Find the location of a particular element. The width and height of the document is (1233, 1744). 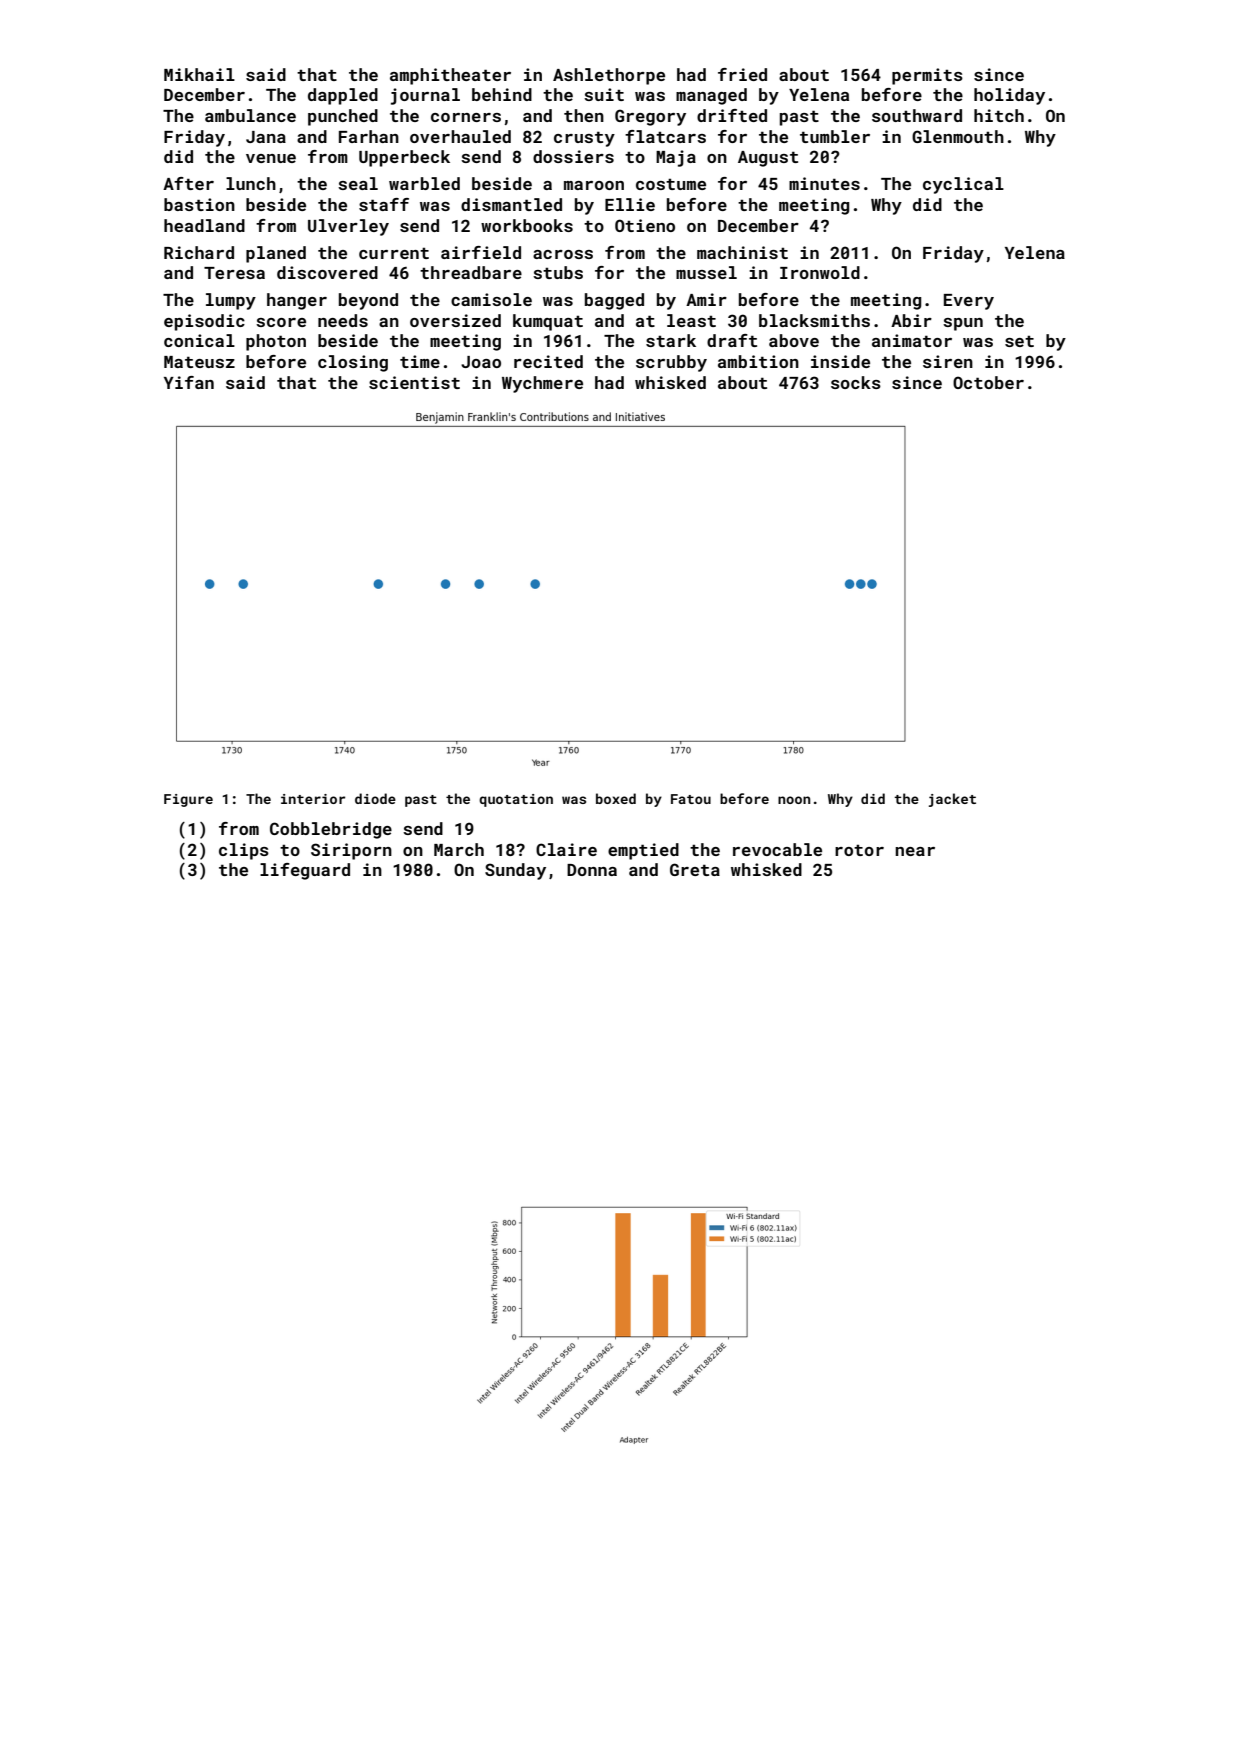

hitch is located at coordinates (999, 115).
